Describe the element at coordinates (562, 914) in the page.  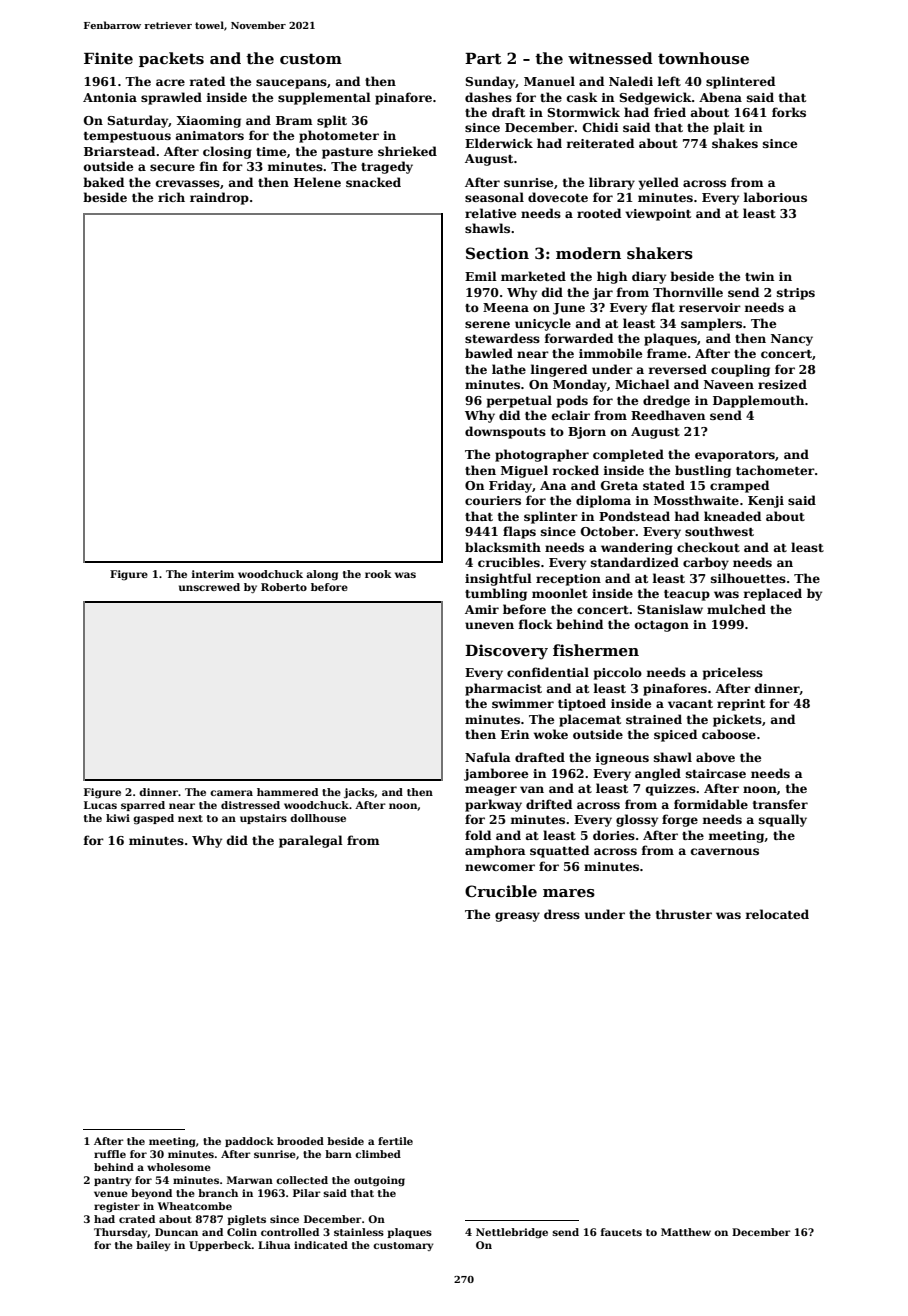
I see `dress` at that location.
